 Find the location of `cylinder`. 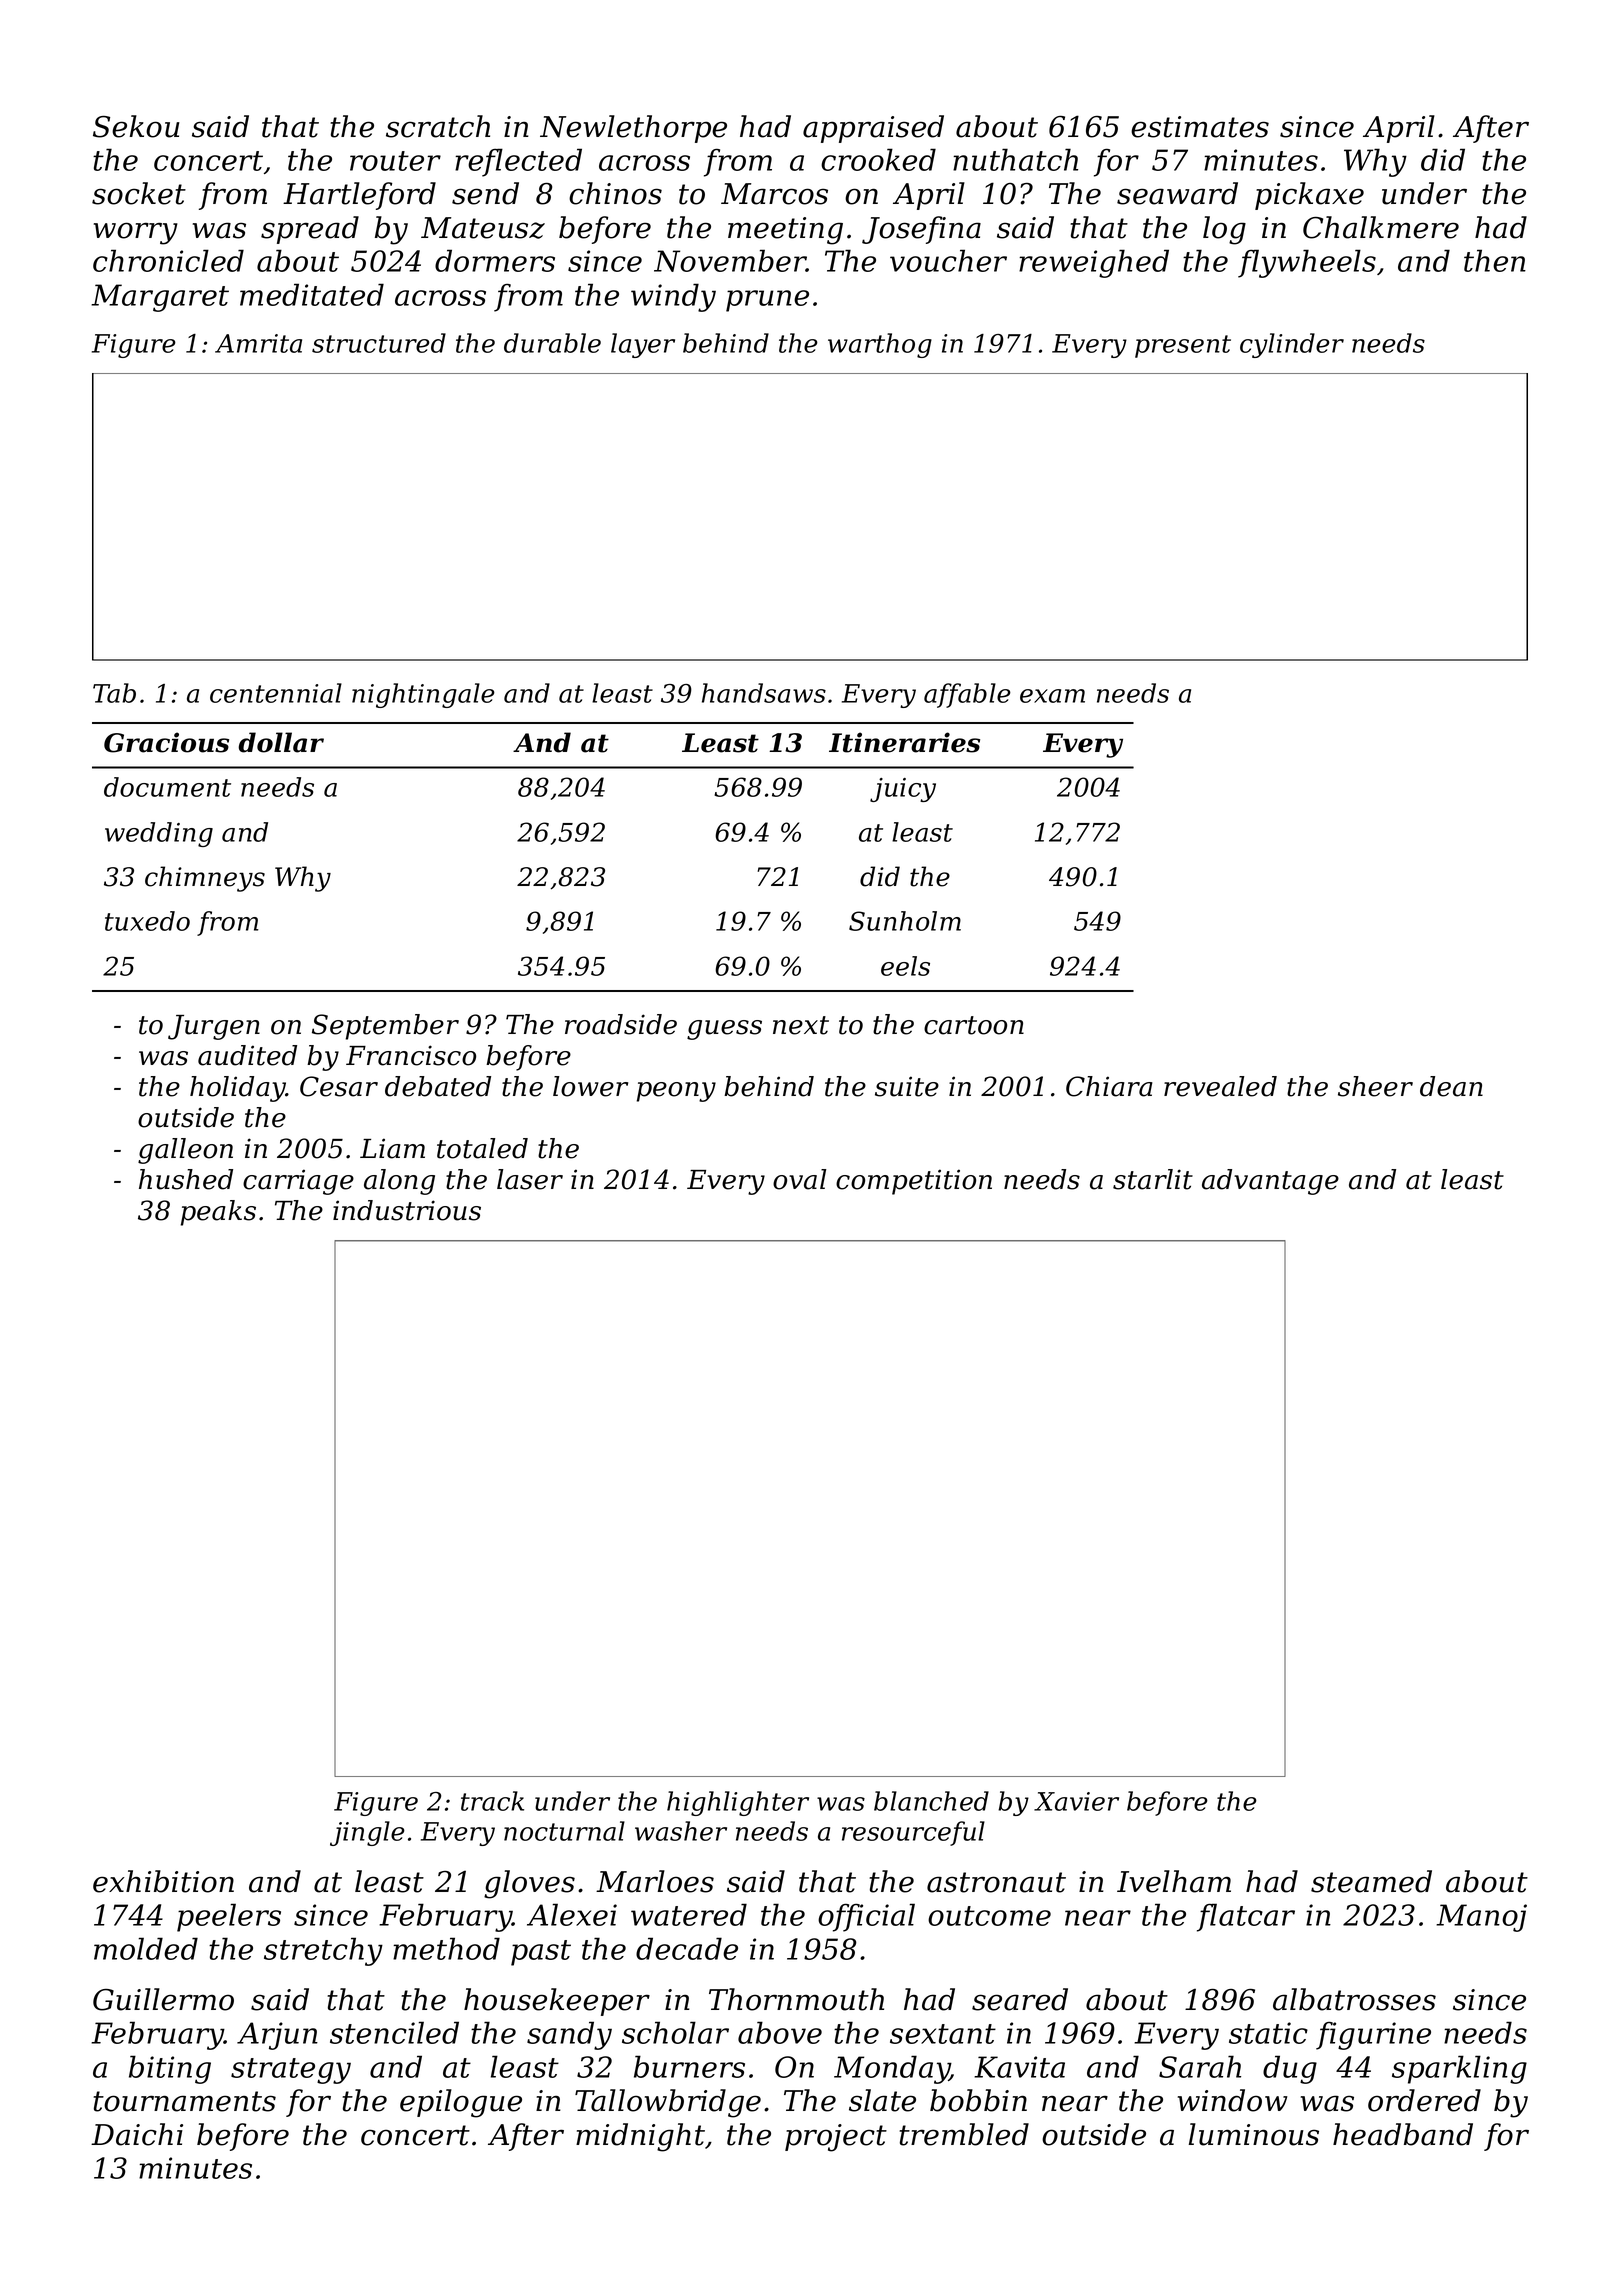

cylinder is located at coordinates (1292, 345).
